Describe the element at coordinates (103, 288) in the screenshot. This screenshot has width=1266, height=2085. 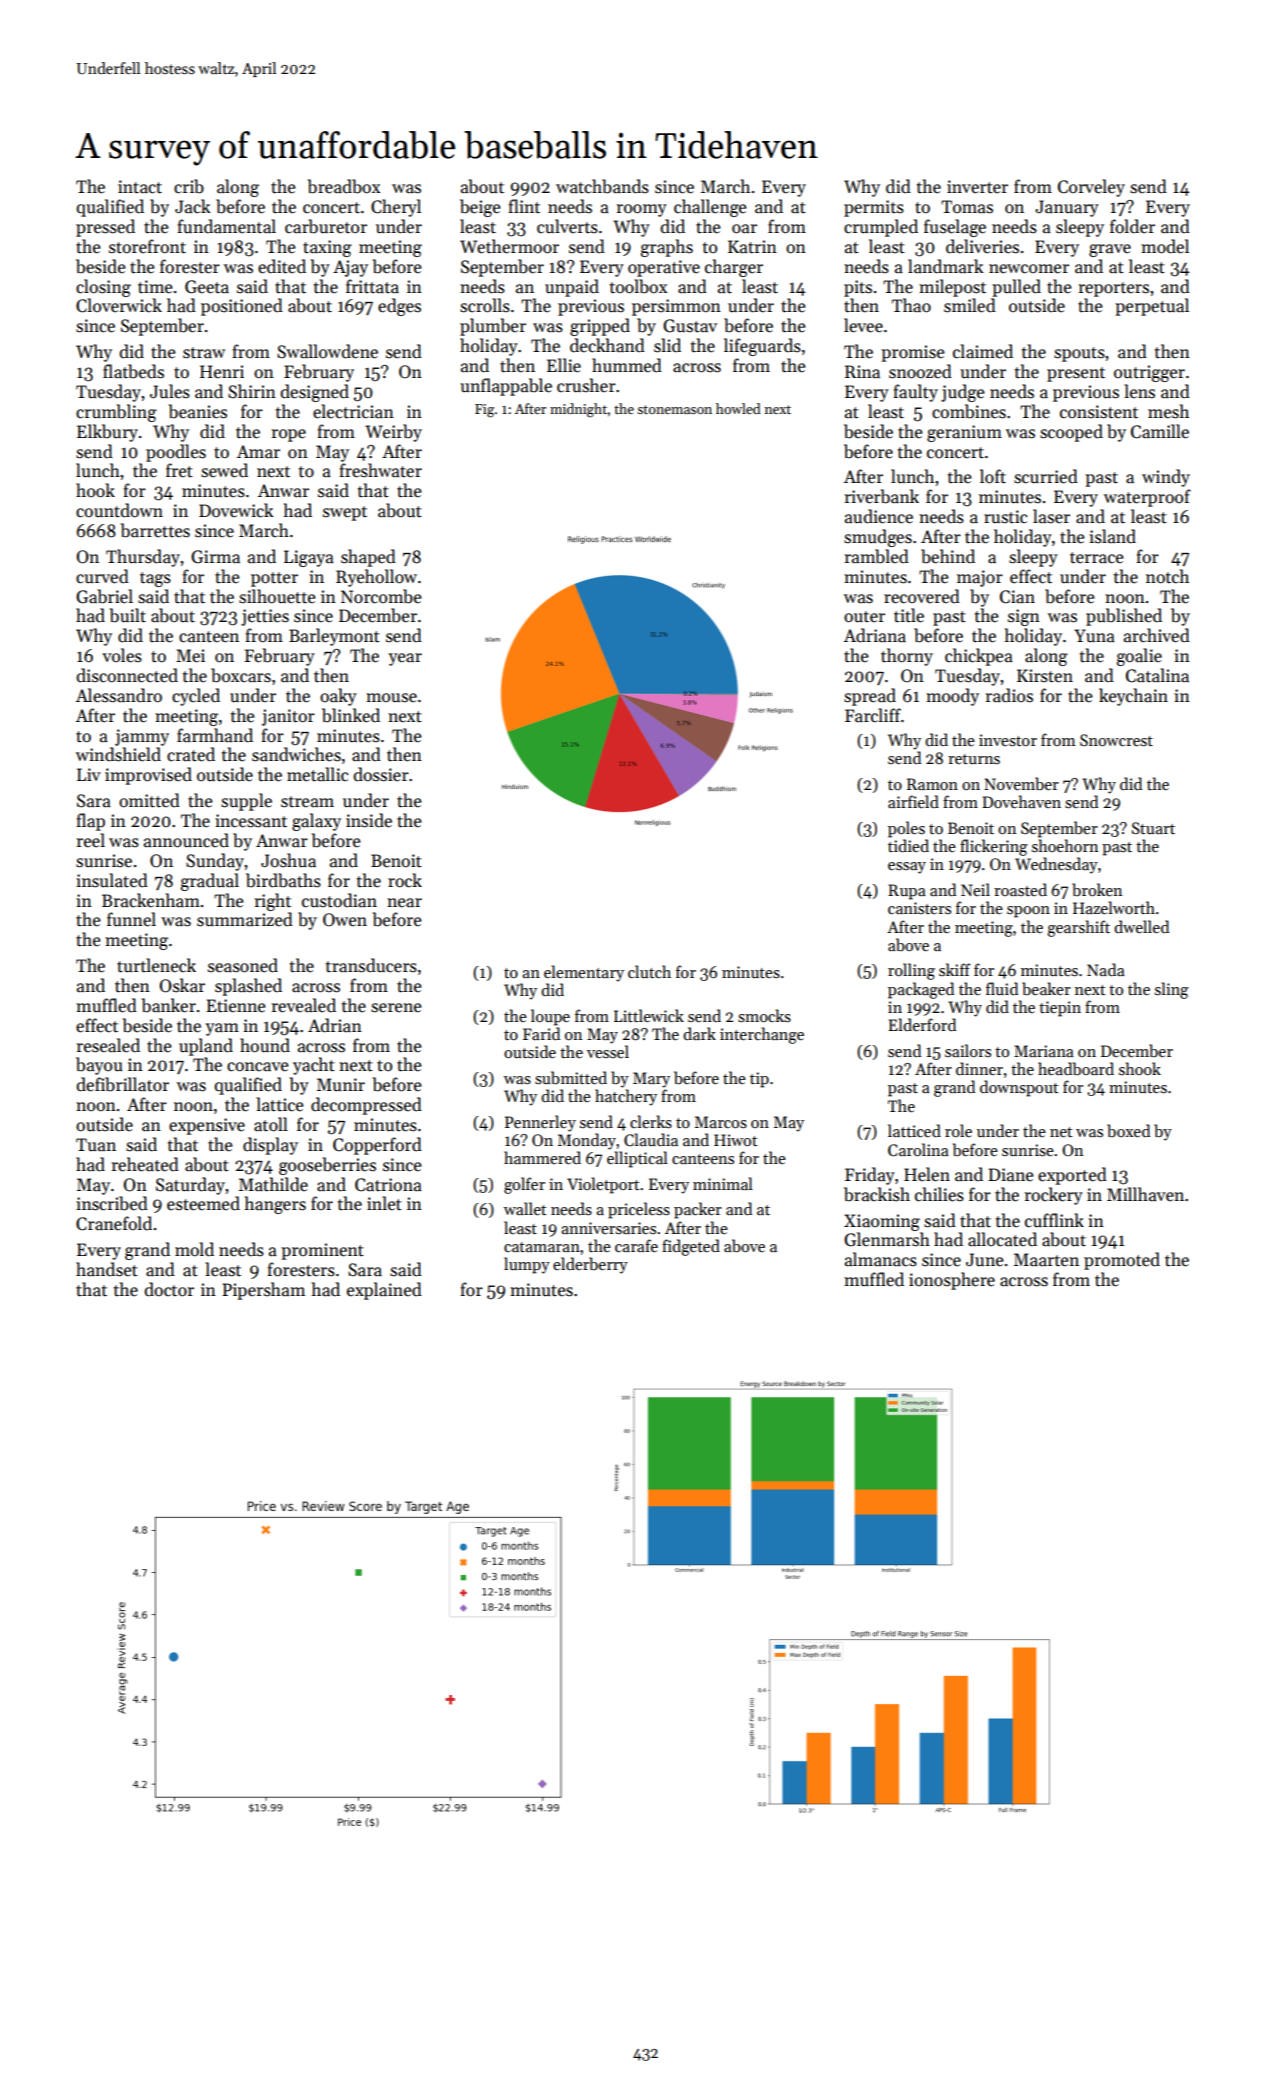
I see `closing` at that location.
